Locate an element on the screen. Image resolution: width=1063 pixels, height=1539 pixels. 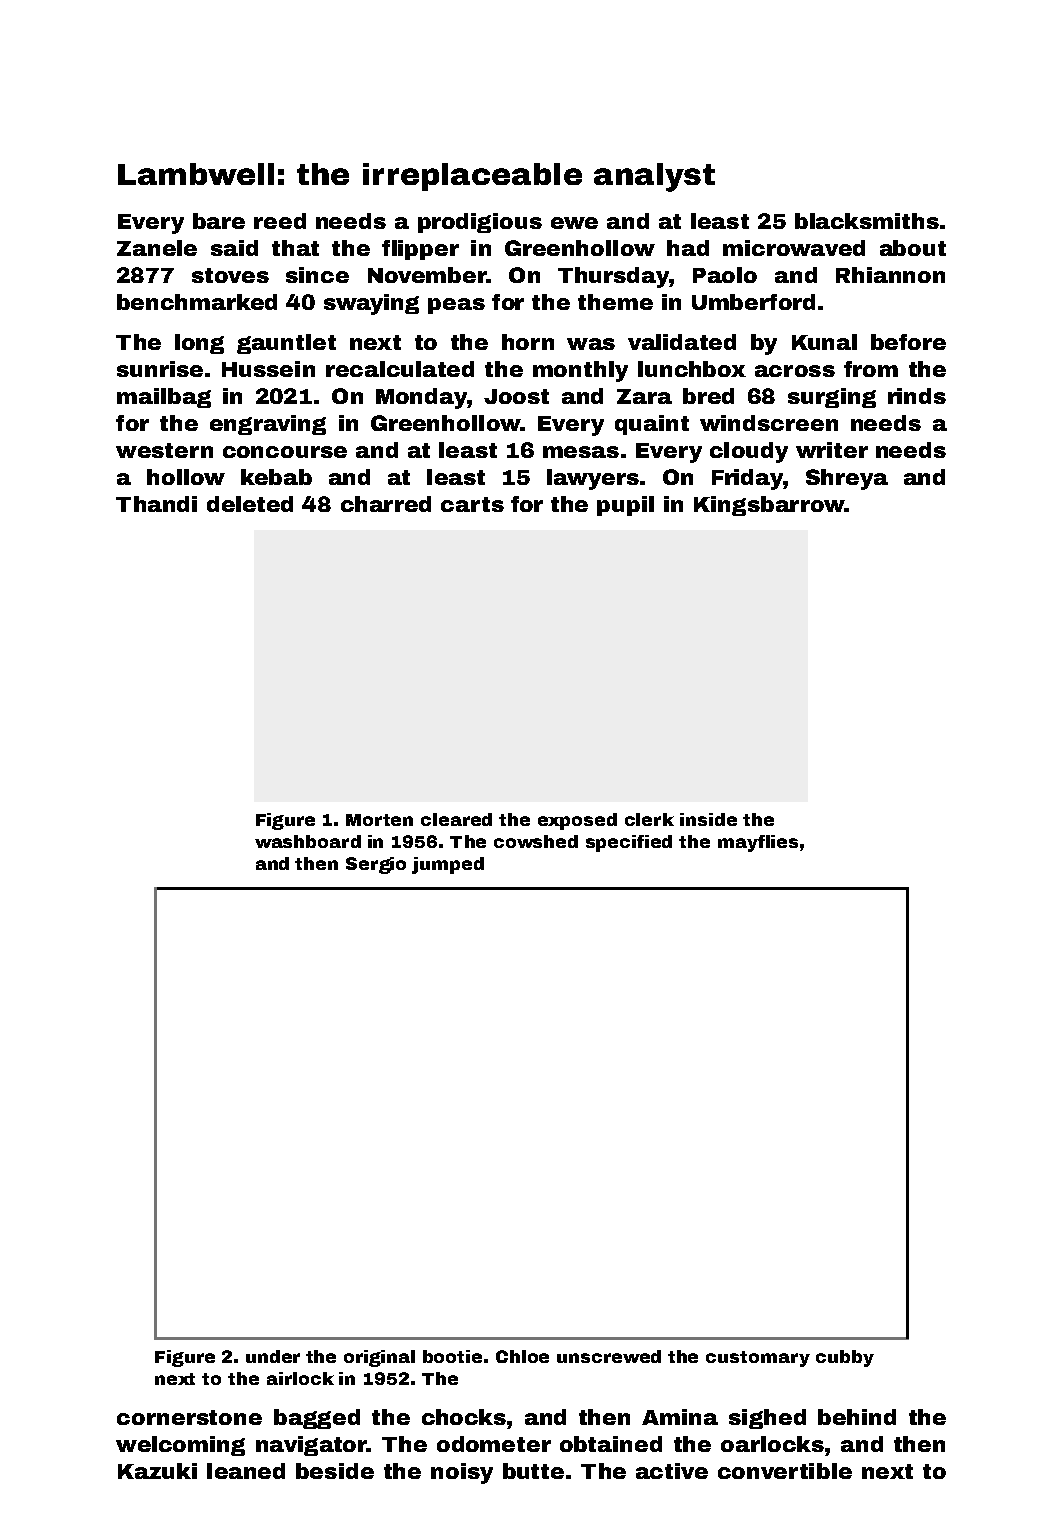
since is located at coordinates (317, 275).
